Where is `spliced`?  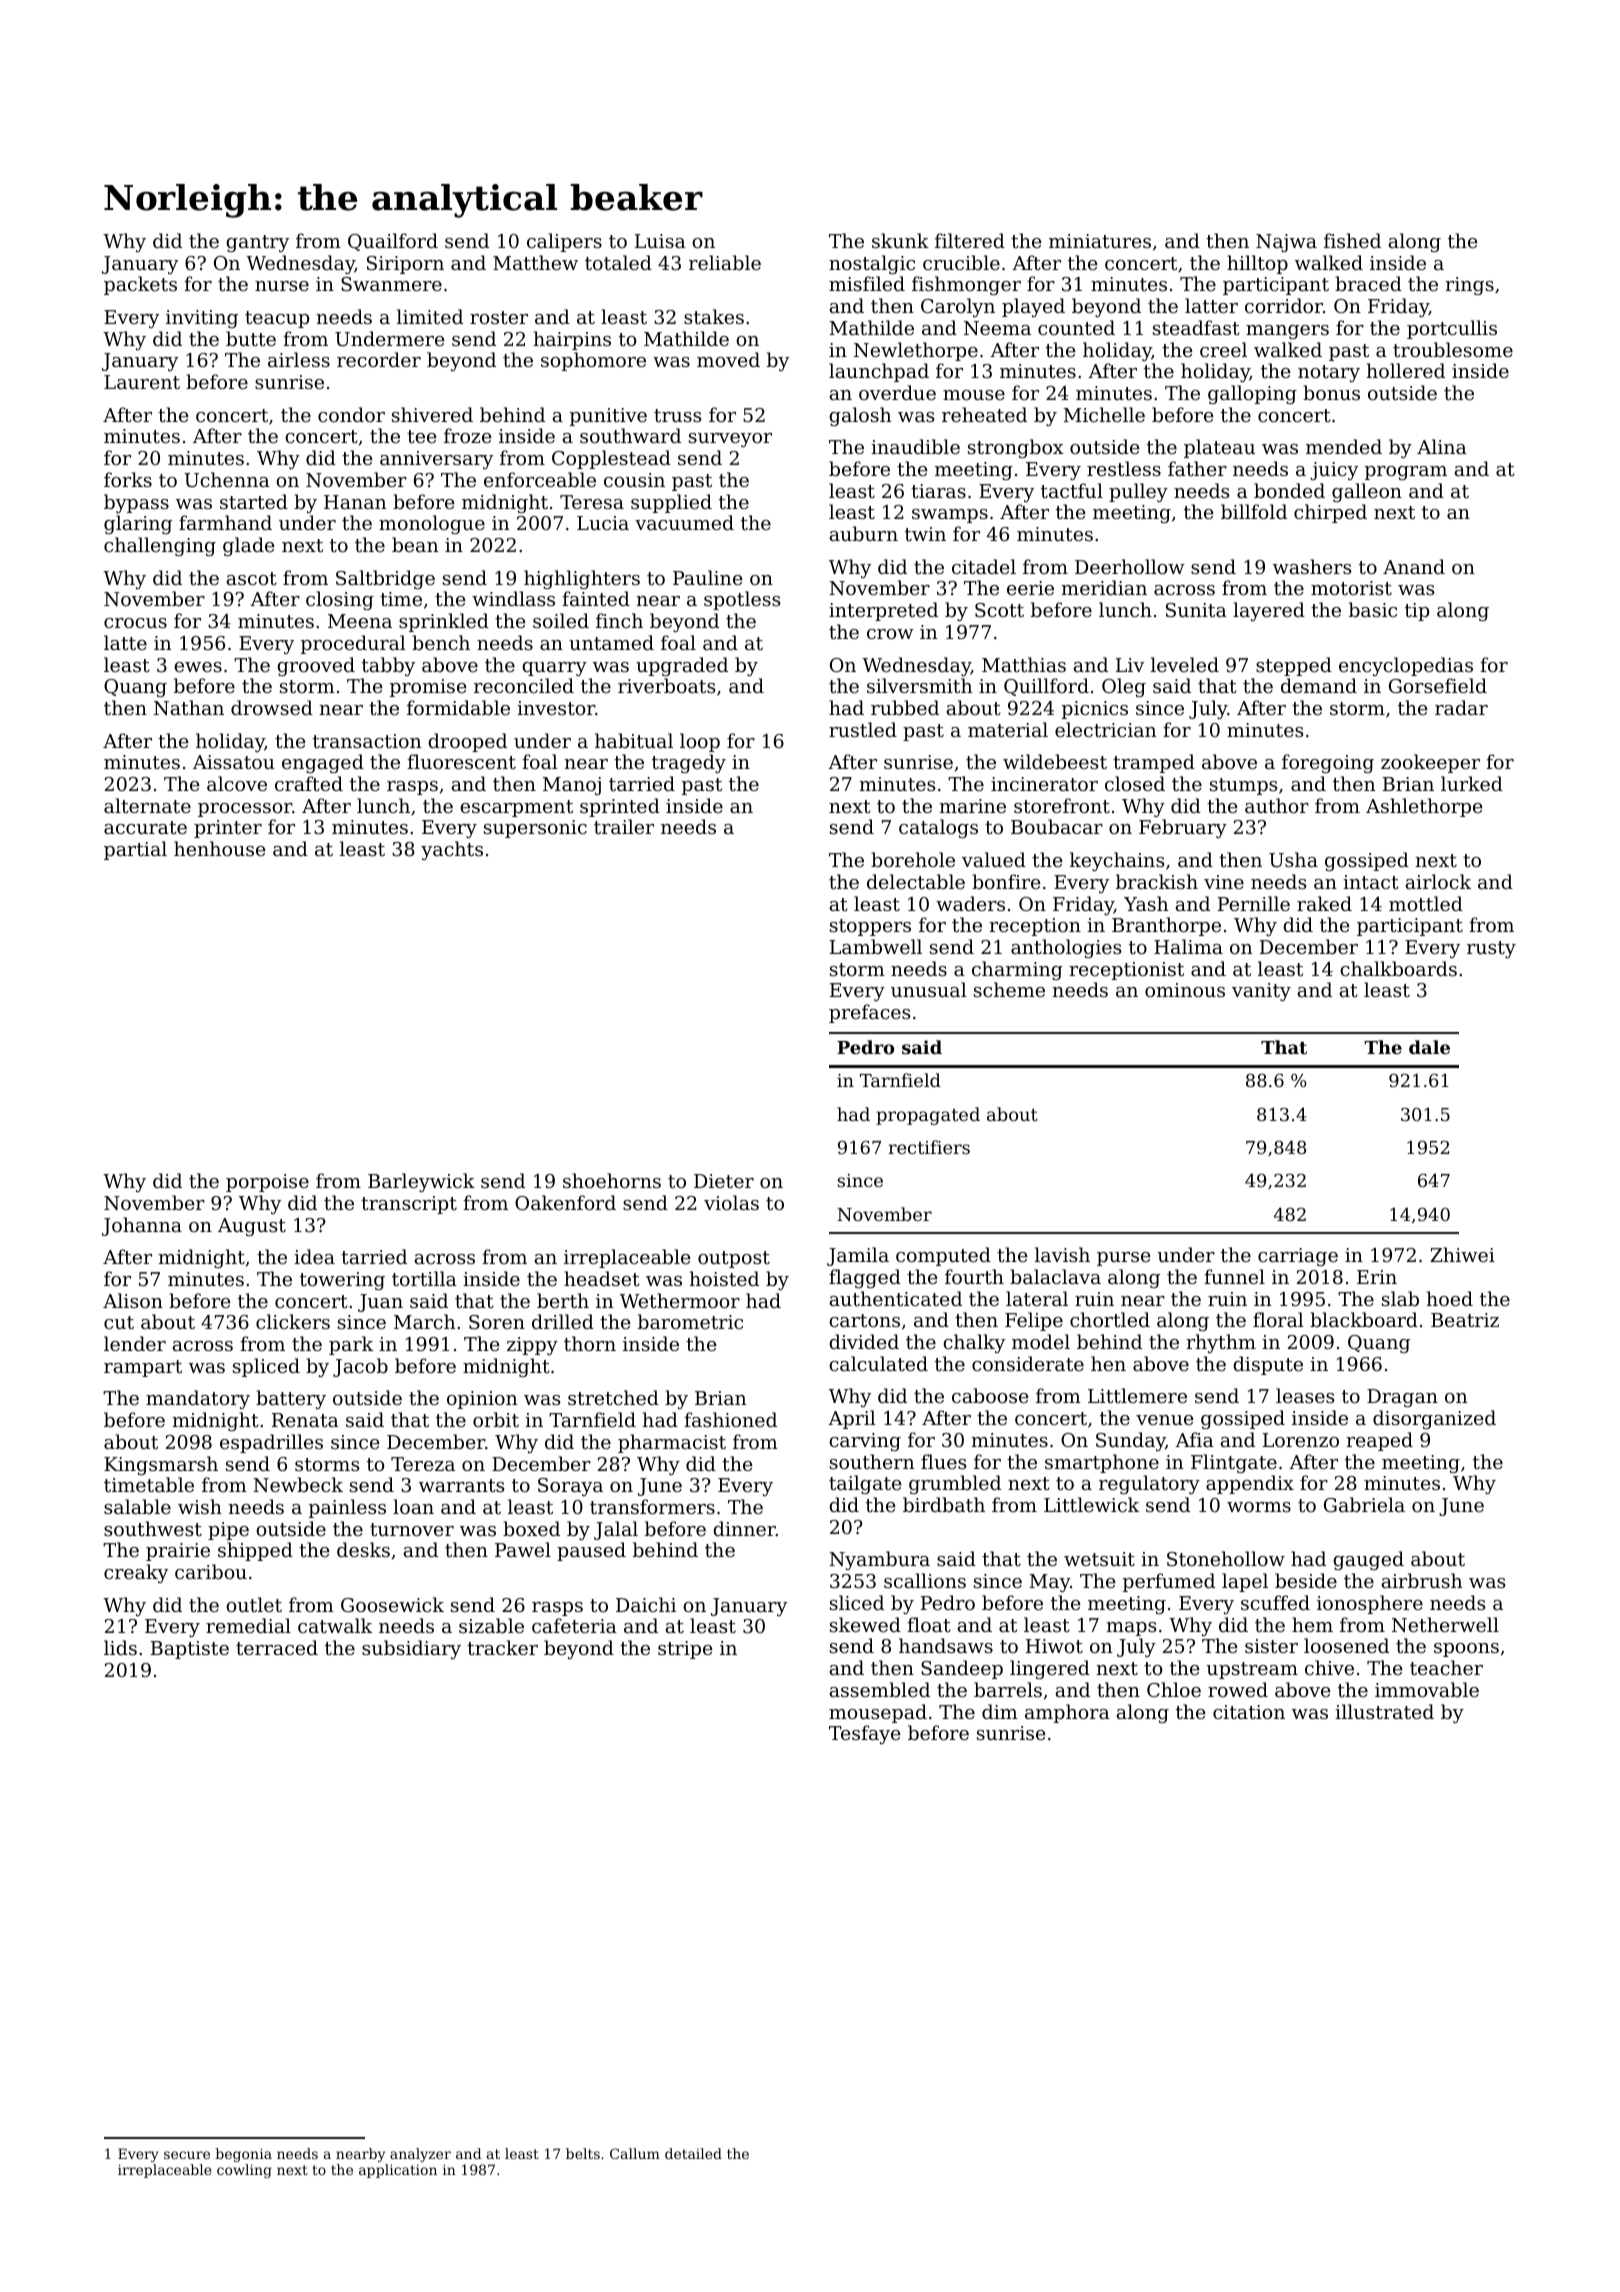
spliced is located at coordinates (266, 1367).
